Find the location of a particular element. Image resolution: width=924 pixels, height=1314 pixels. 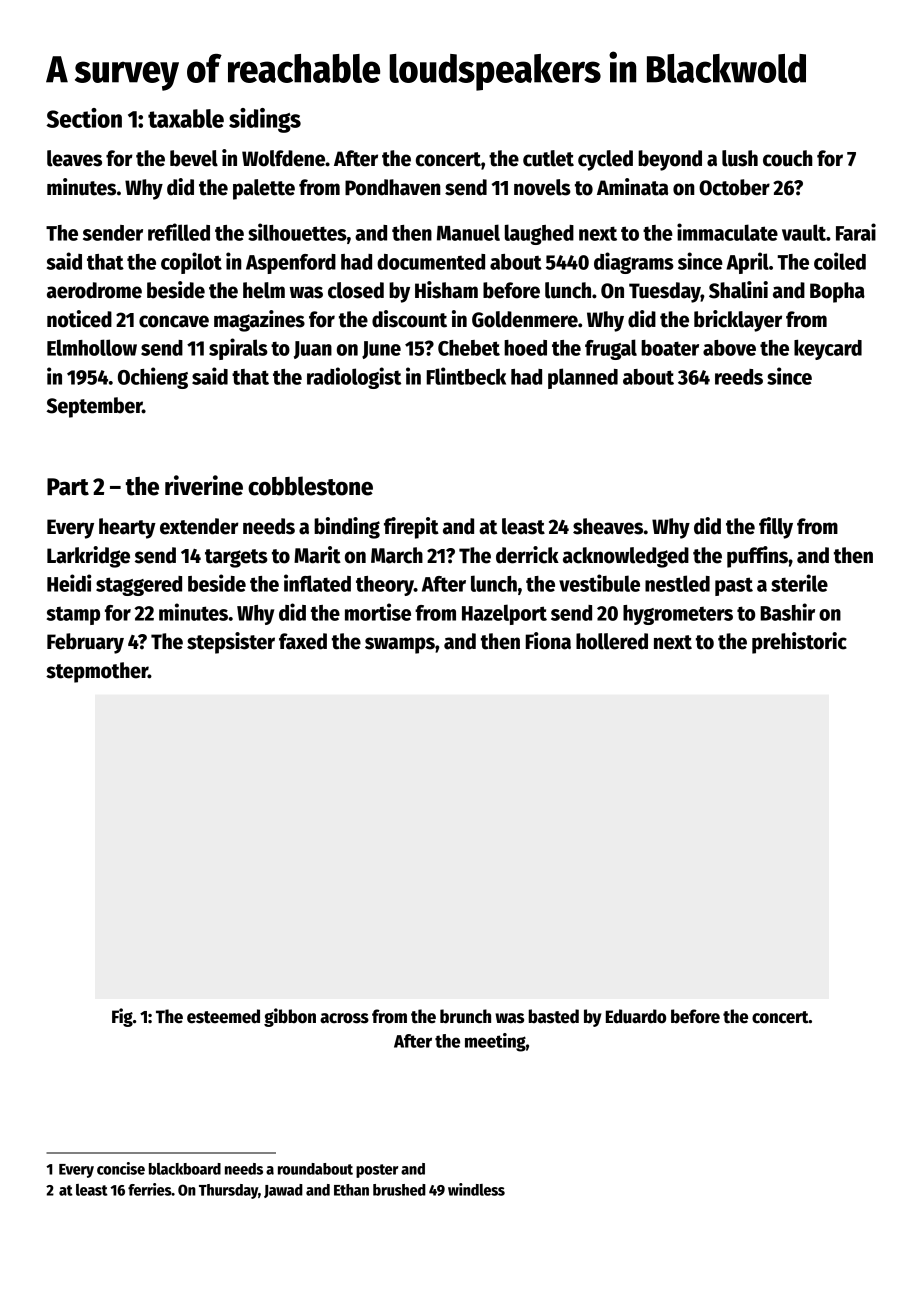

Eduardo is located at coordinates (636, 1016).
